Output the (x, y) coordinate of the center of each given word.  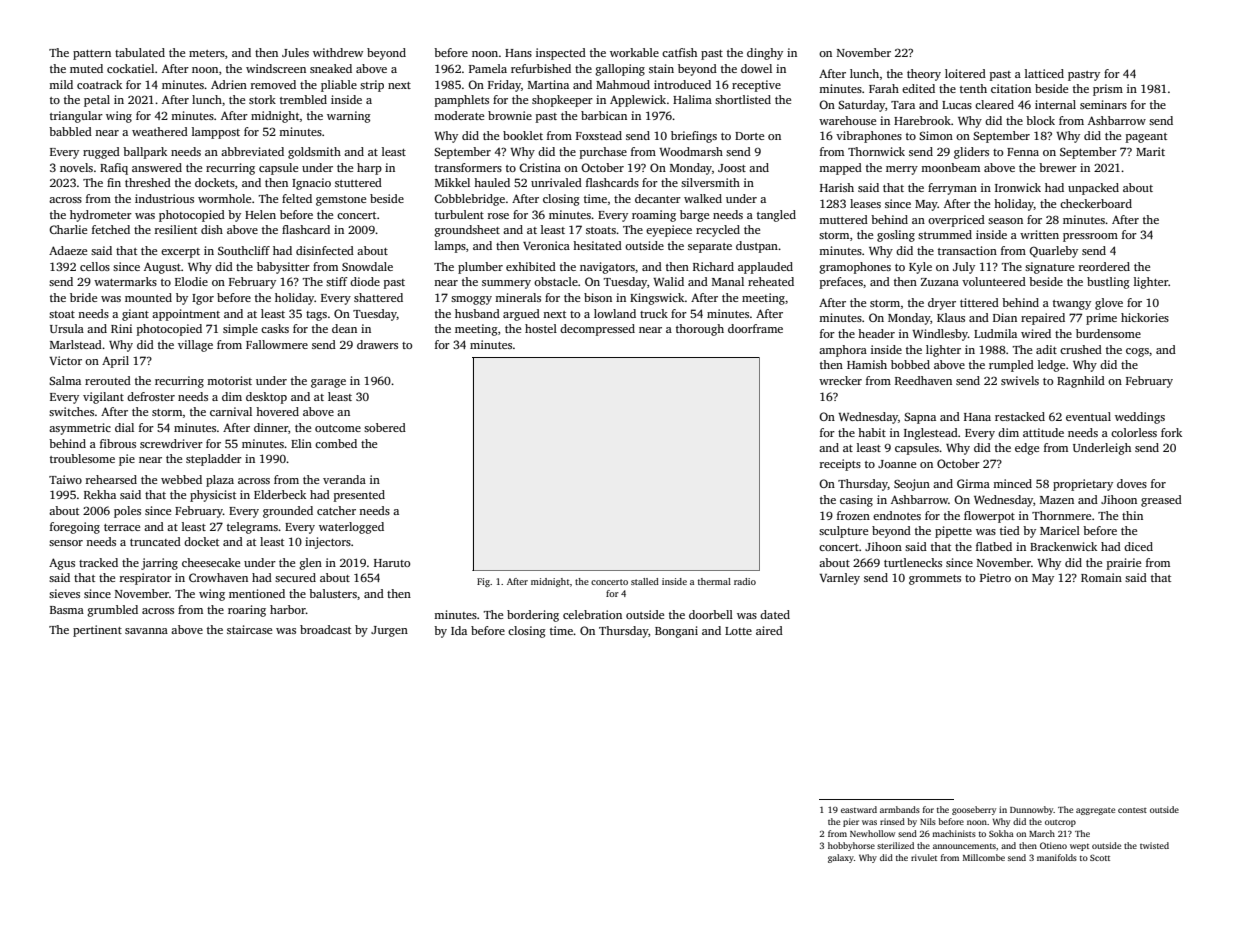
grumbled (112, 611)
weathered (160, 131)
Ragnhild (1081, 382)
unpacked (1093, 189)
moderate (459, 115)
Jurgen (389, 631)
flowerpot (989, 517)
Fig (483, 582)
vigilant (103, 398)
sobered (385, 427)
